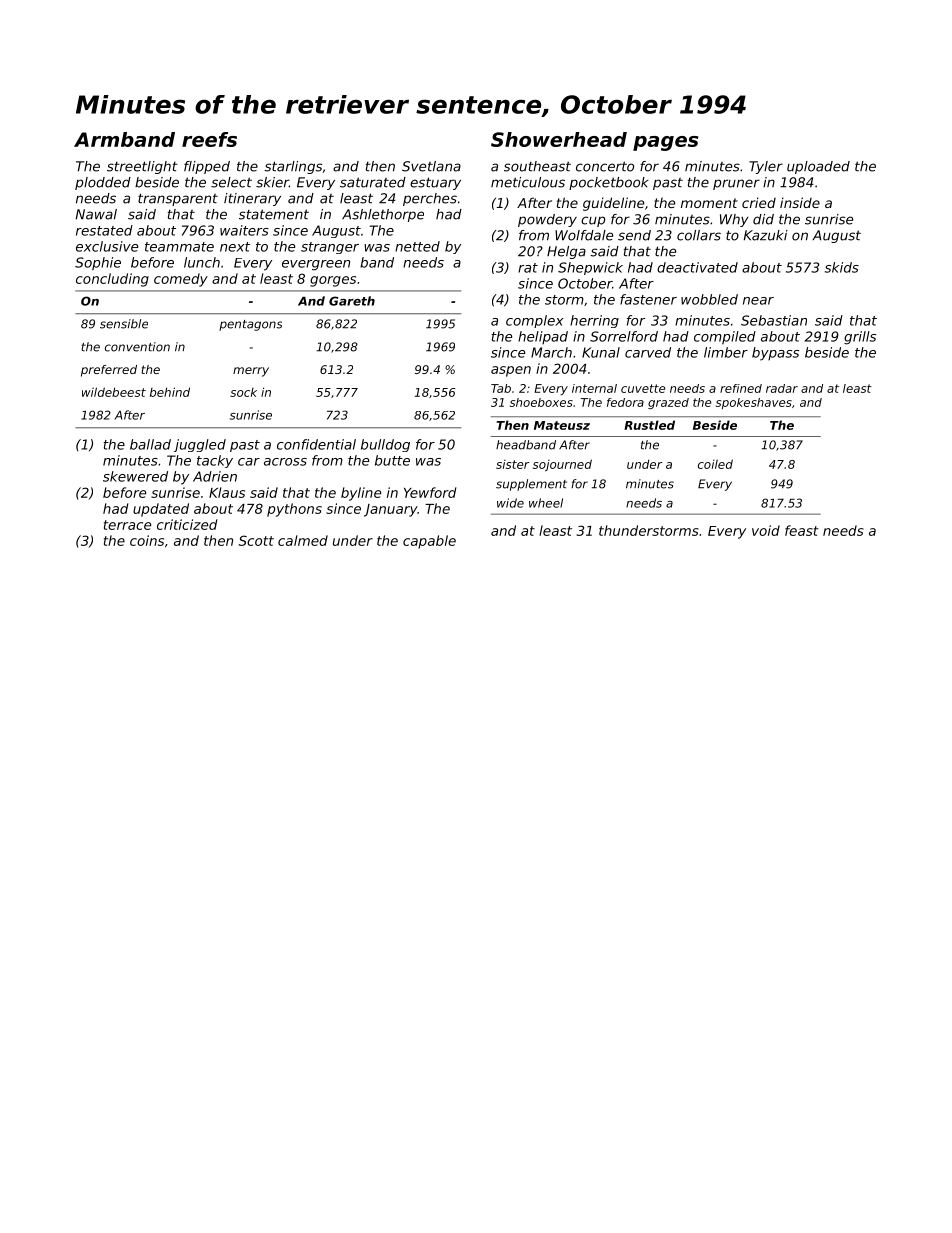  I want to click on near, so click(758, 301).
